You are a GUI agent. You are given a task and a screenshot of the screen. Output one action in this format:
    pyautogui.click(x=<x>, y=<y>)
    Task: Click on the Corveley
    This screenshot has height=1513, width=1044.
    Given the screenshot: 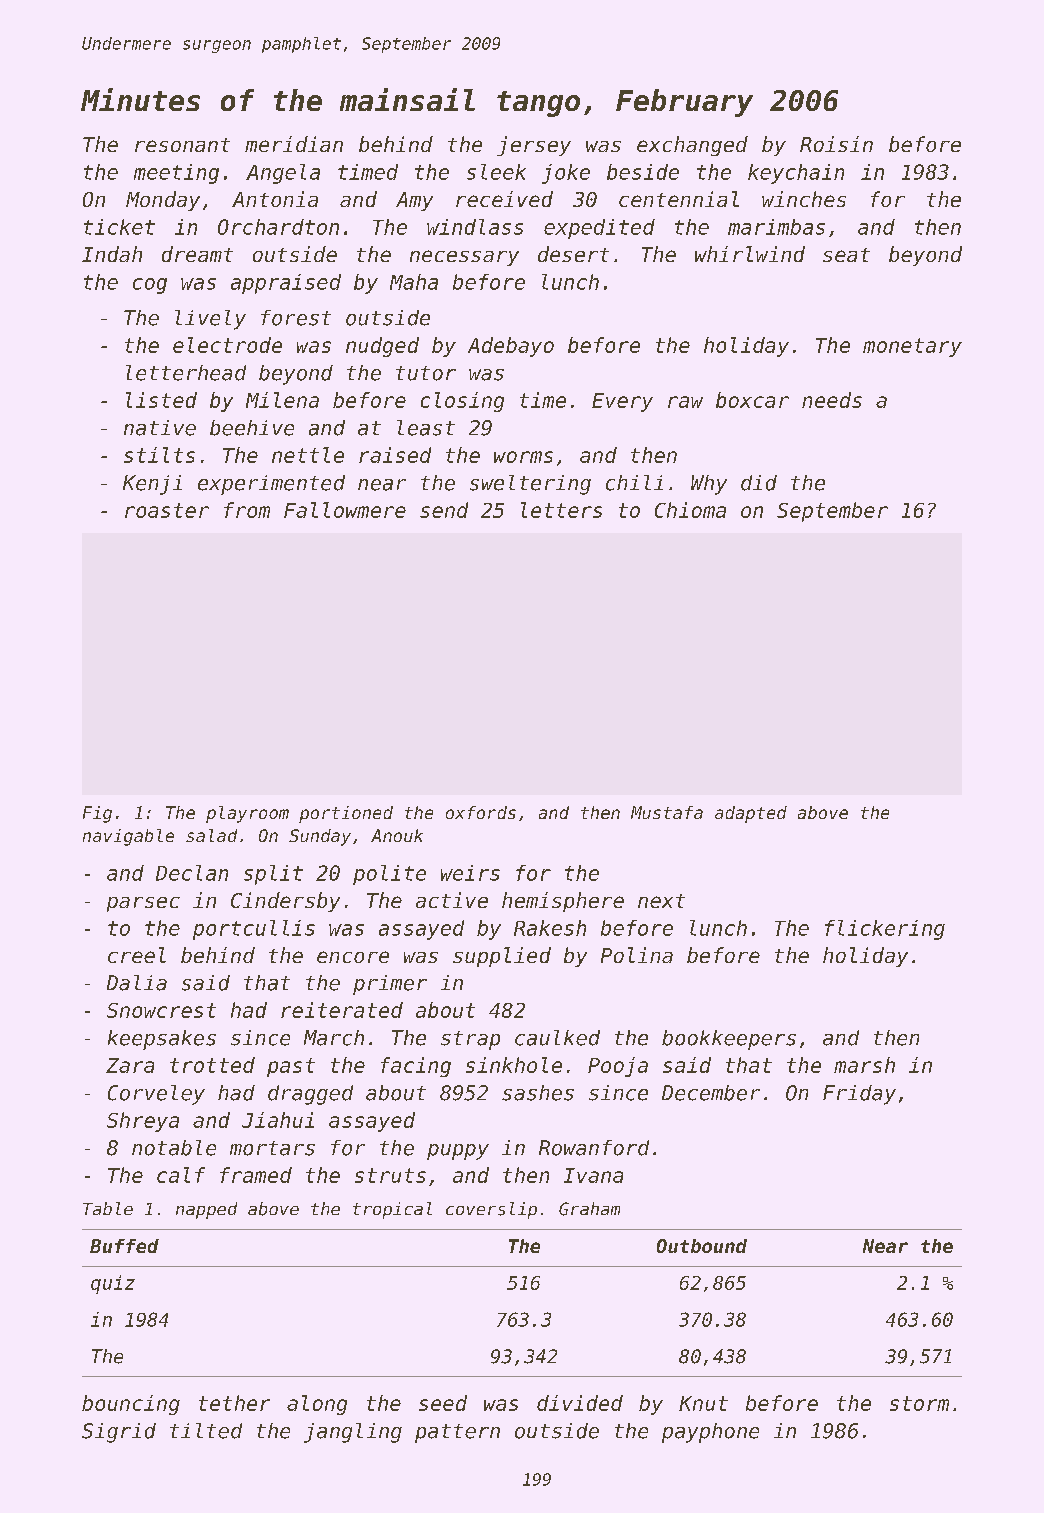 What is the action you would take?
    pyautogui.click(x=156, y=1095)
